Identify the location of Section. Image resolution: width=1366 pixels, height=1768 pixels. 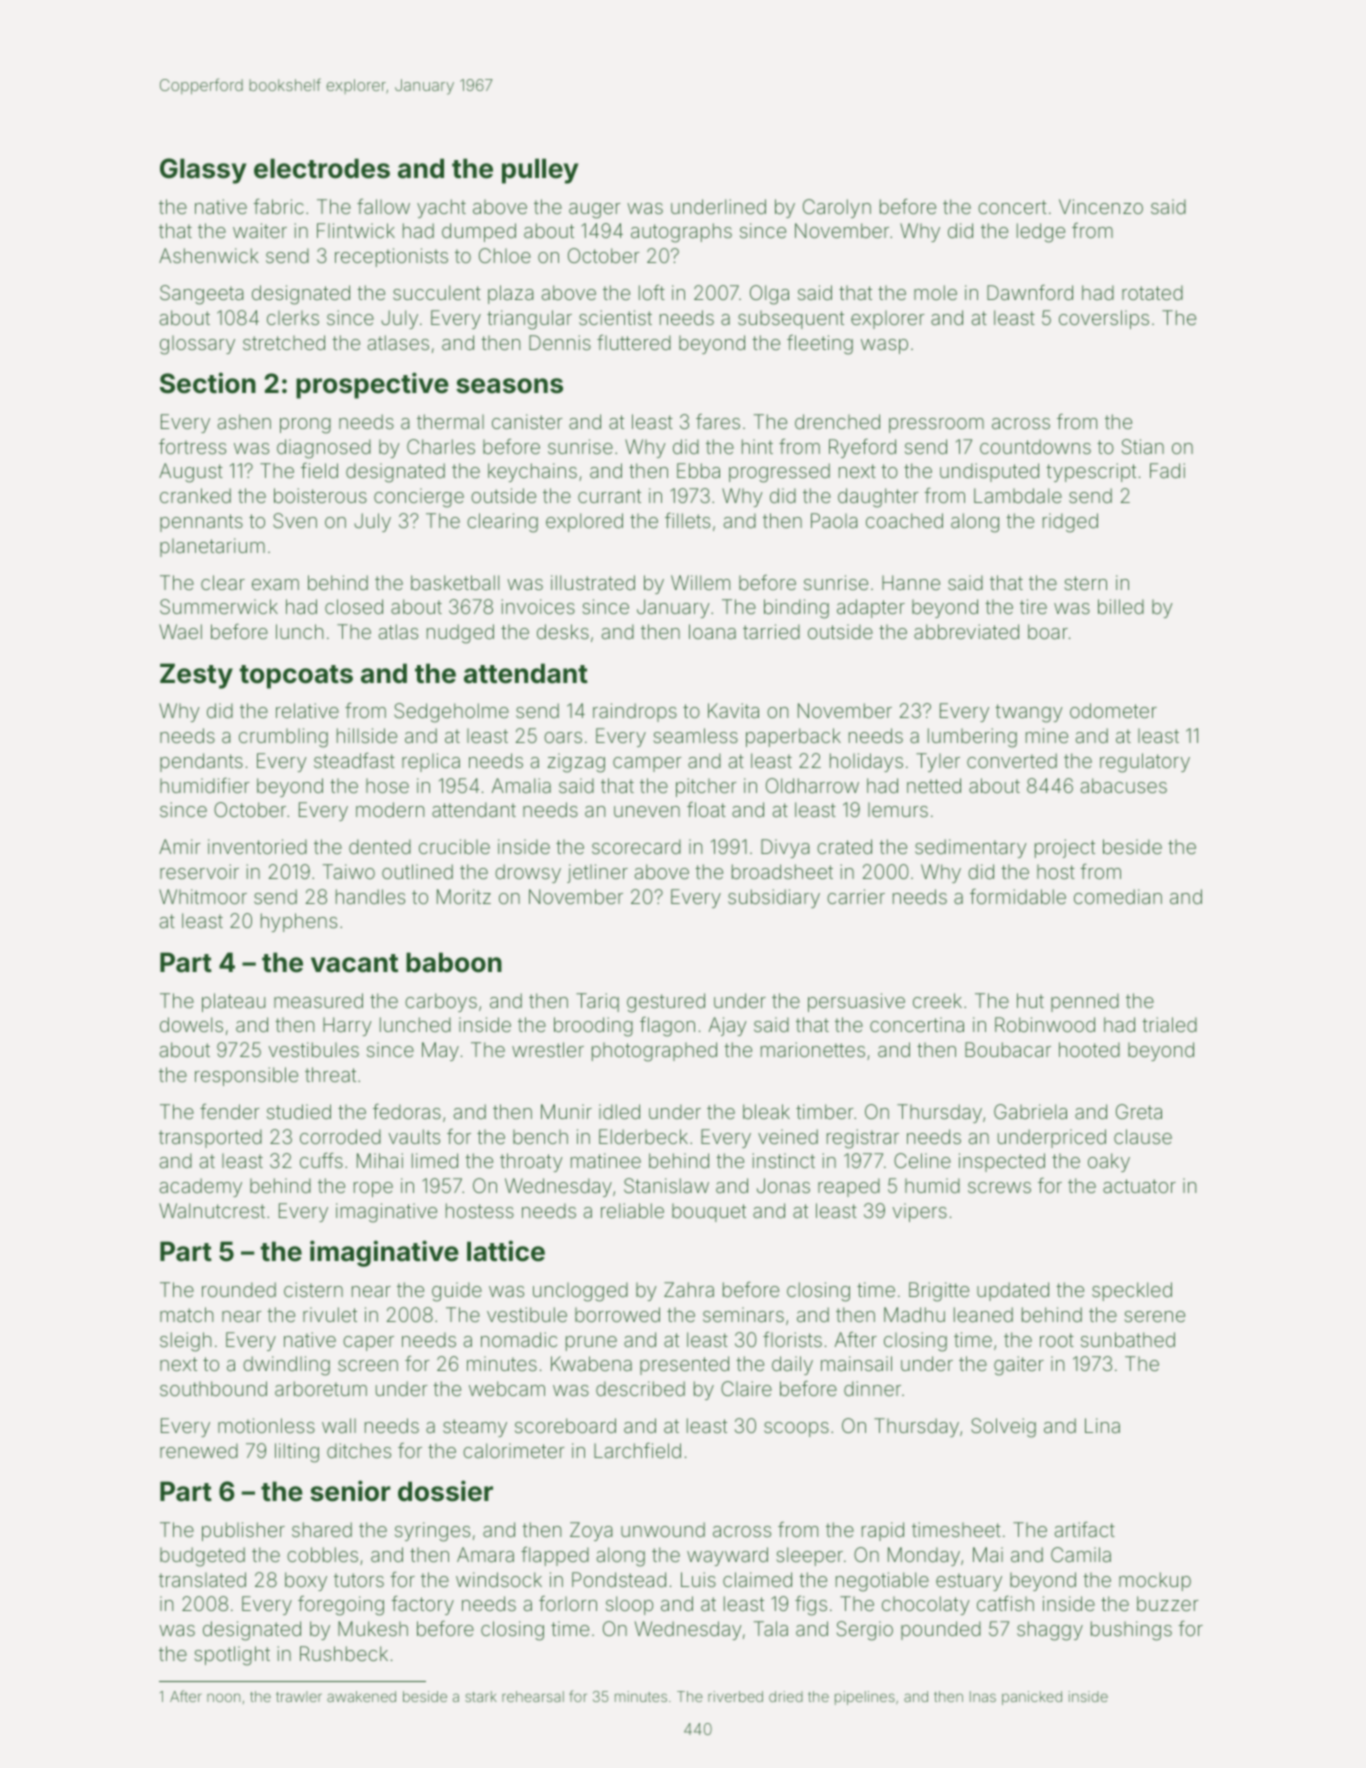
(208, 383).
